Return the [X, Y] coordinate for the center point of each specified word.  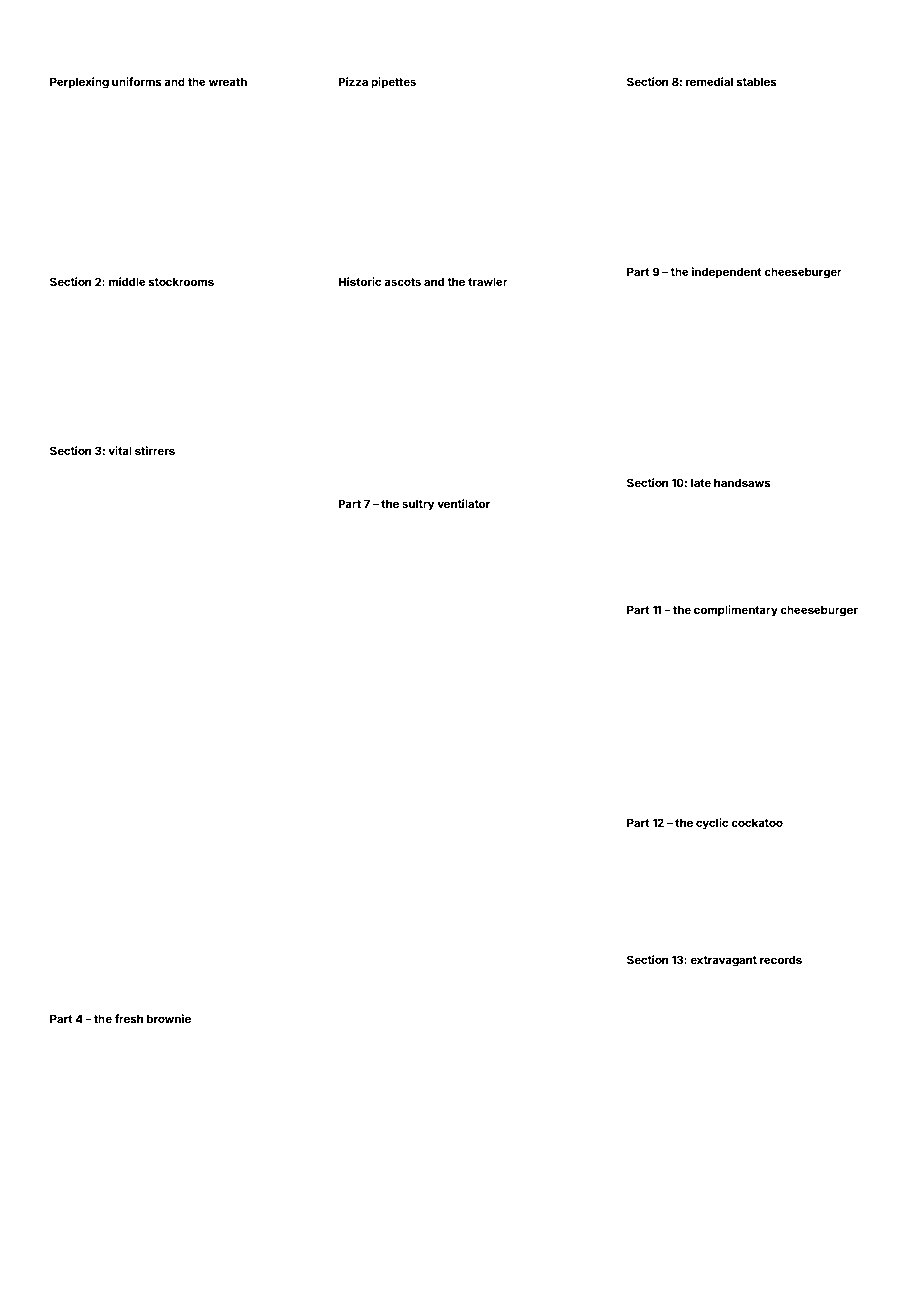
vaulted [837, 976]
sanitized [818, 498]
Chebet [465, 183]
